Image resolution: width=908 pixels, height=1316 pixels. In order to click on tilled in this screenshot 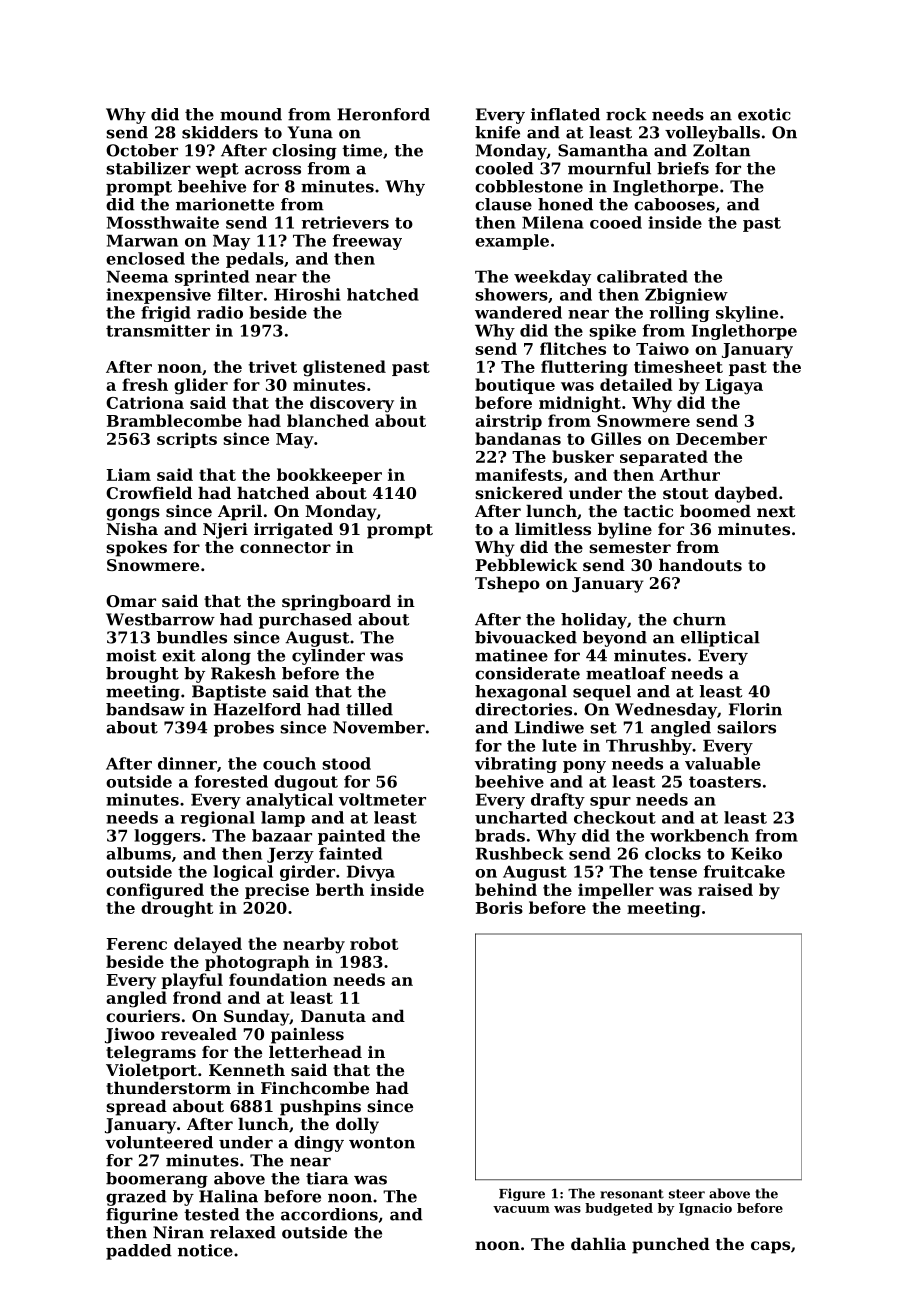, I will do `click(369, 709)`.
